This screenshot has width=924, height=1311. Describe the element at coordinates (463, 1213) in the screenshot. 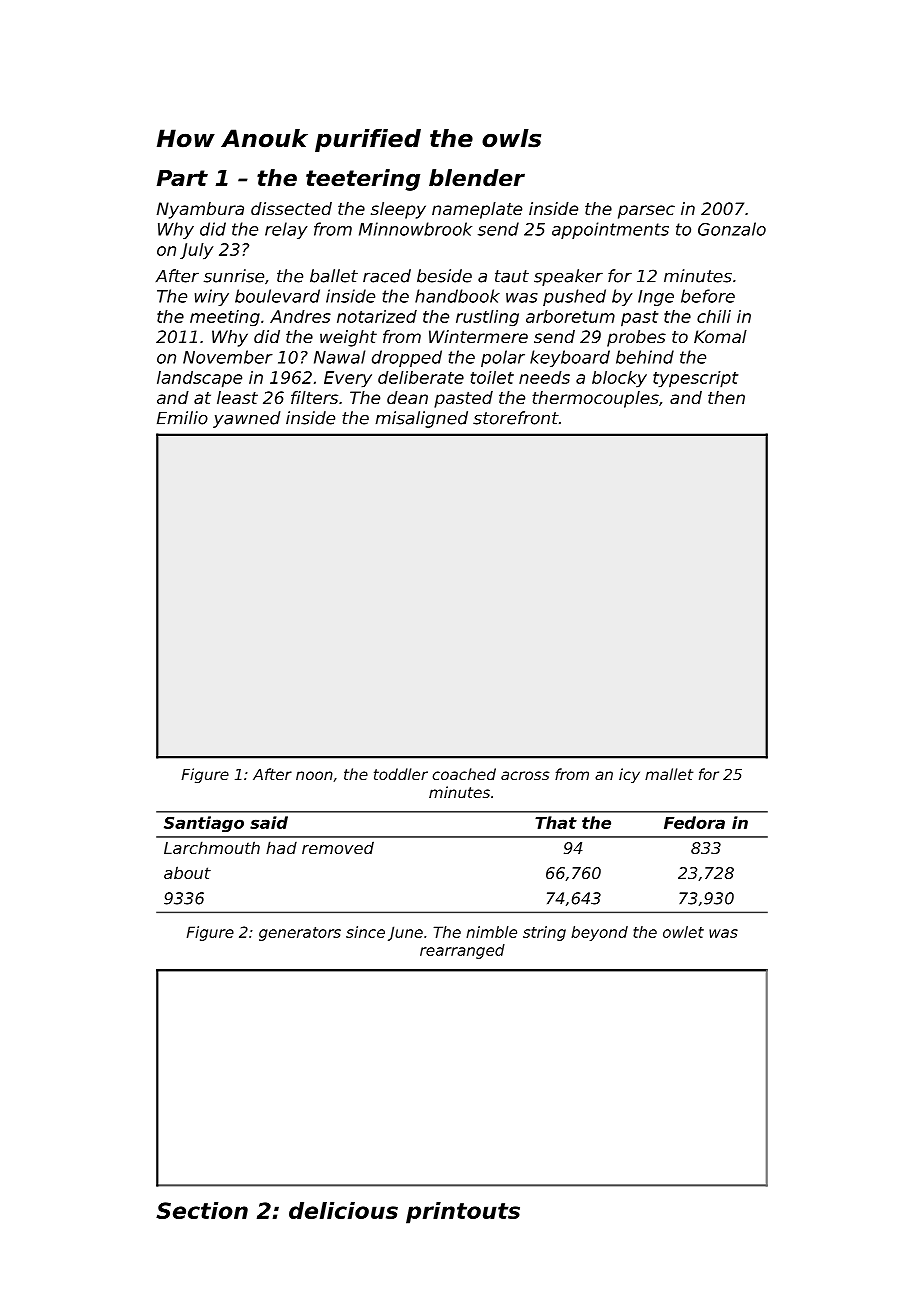

I see `printouts` at that location.
